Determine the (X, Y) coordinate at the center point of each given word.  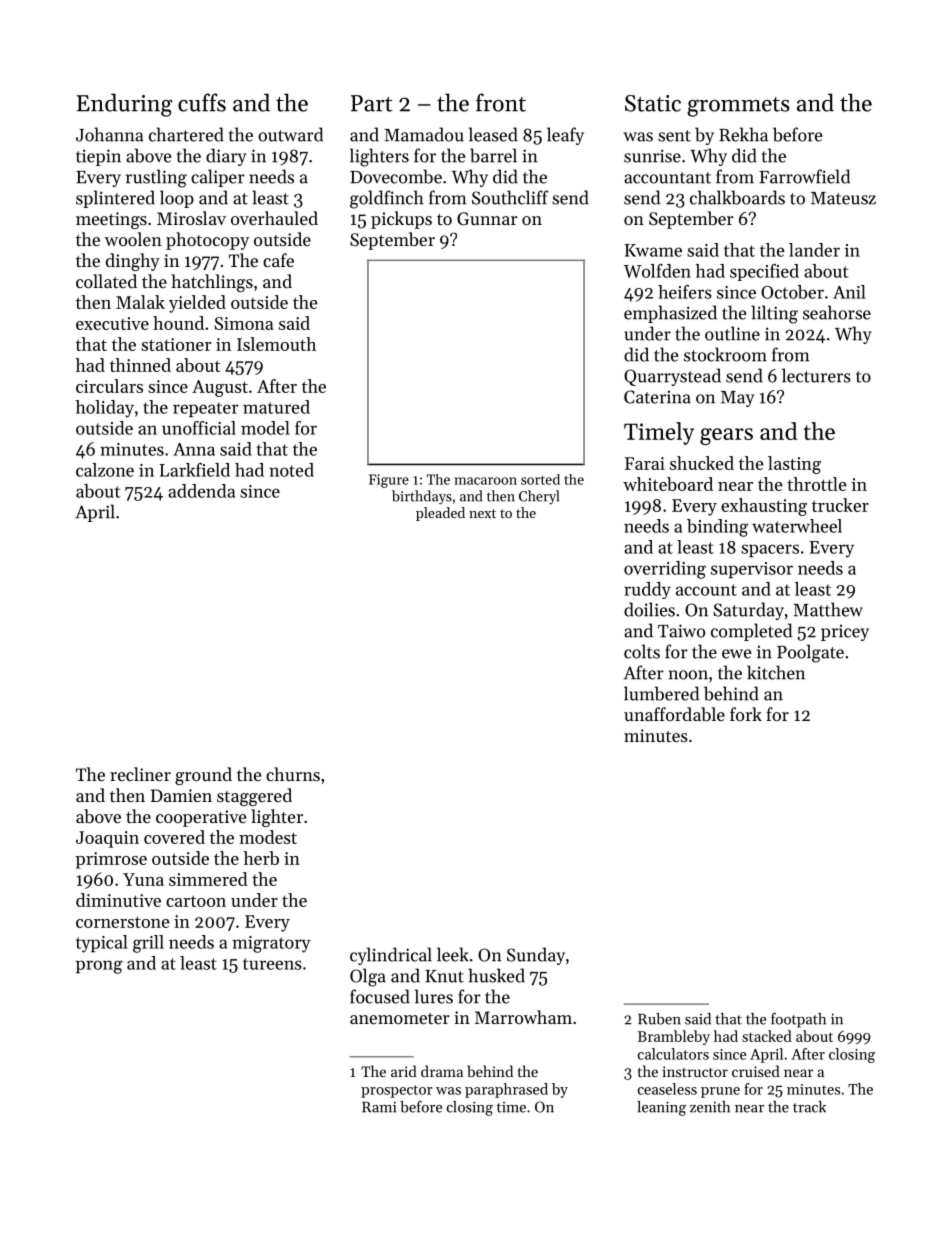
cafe (278, 260)
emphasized (670, 314)
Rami (379, 1107)
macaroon (485, 481)
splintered (115, 199)
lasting (794, 465)
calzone (105, 470)
